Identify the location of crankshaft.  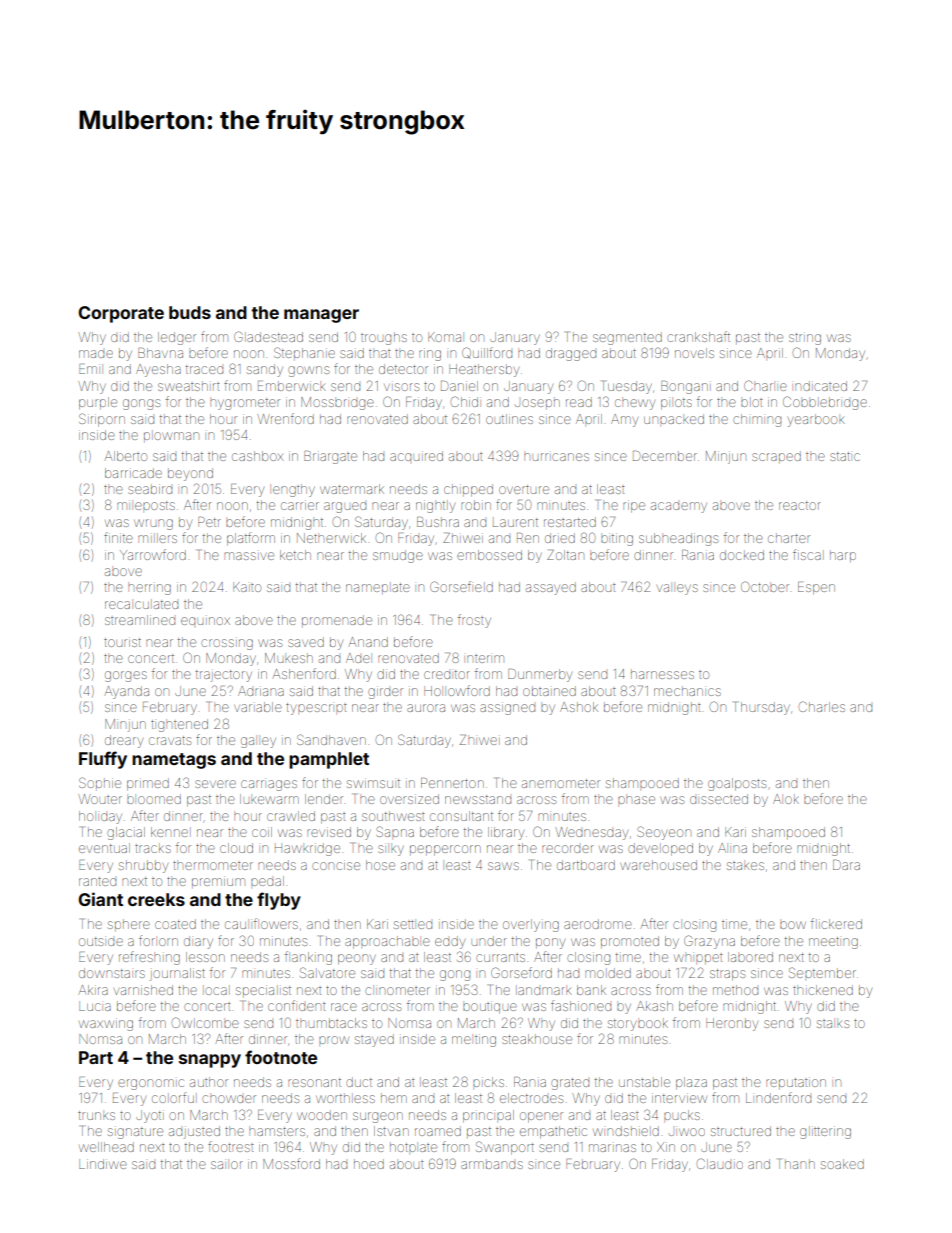
(698, 336).
